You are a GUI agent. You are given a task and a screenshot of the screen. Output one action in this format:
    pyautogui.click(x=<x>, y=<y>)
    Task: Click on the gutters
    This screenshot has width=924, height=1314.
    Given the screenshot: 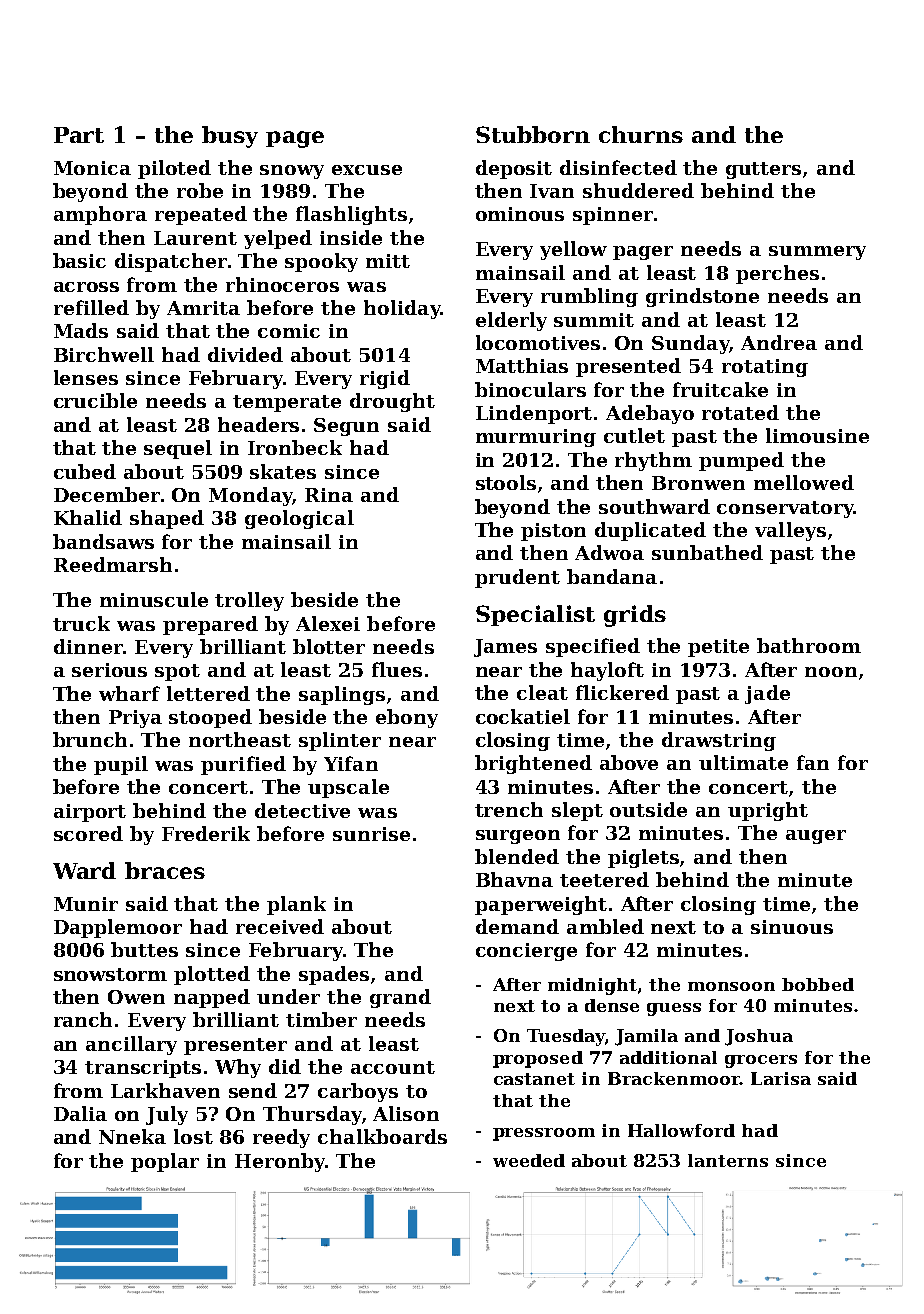 What is the action you would take?
    pyautogui.click(x=763, y=170)
